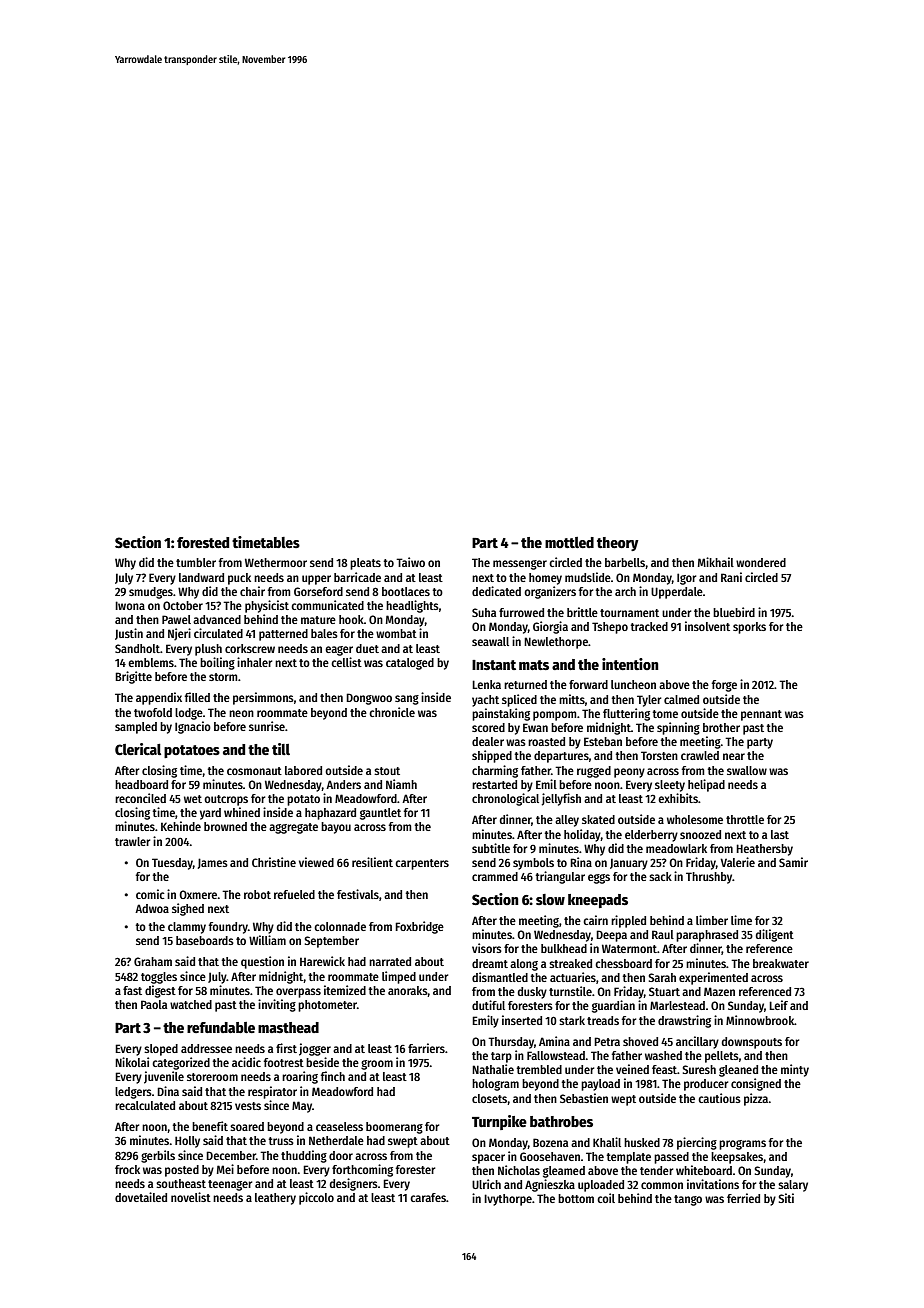  I want to click on wondered, so click(761, 562).
